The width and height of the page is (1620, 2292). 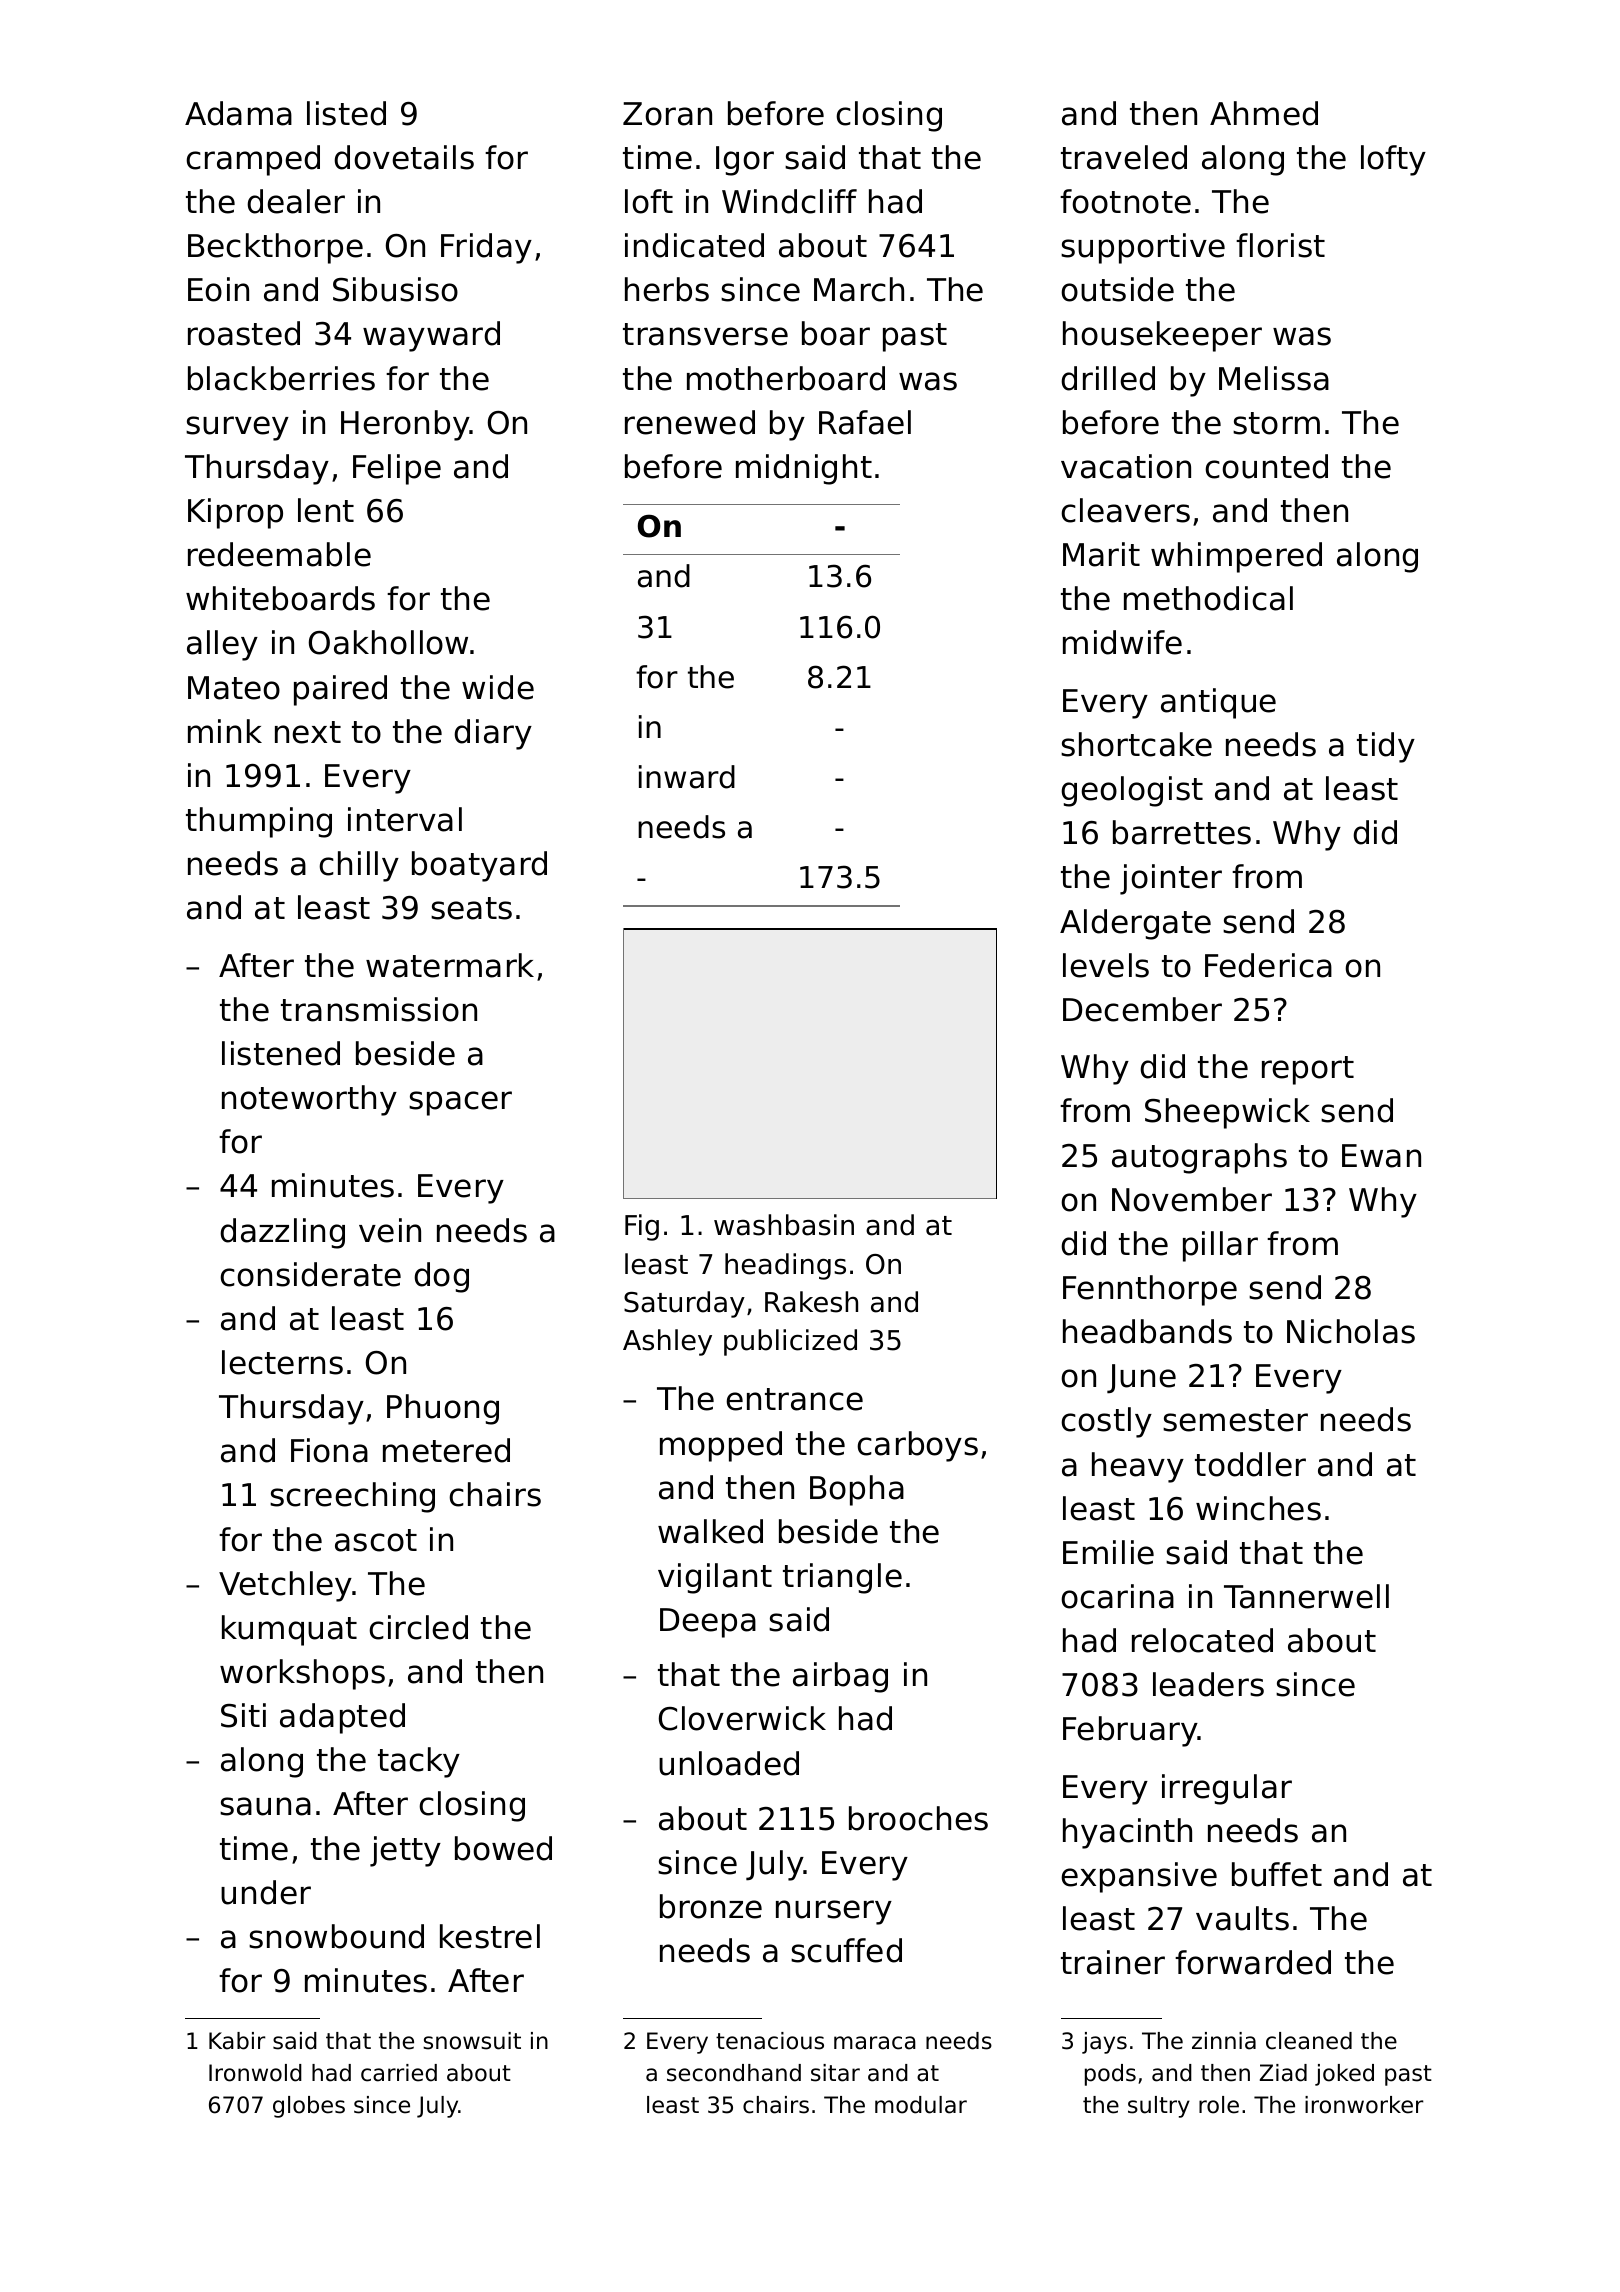 I want to click on hyacinth, so click(x=1127, y=1833).
